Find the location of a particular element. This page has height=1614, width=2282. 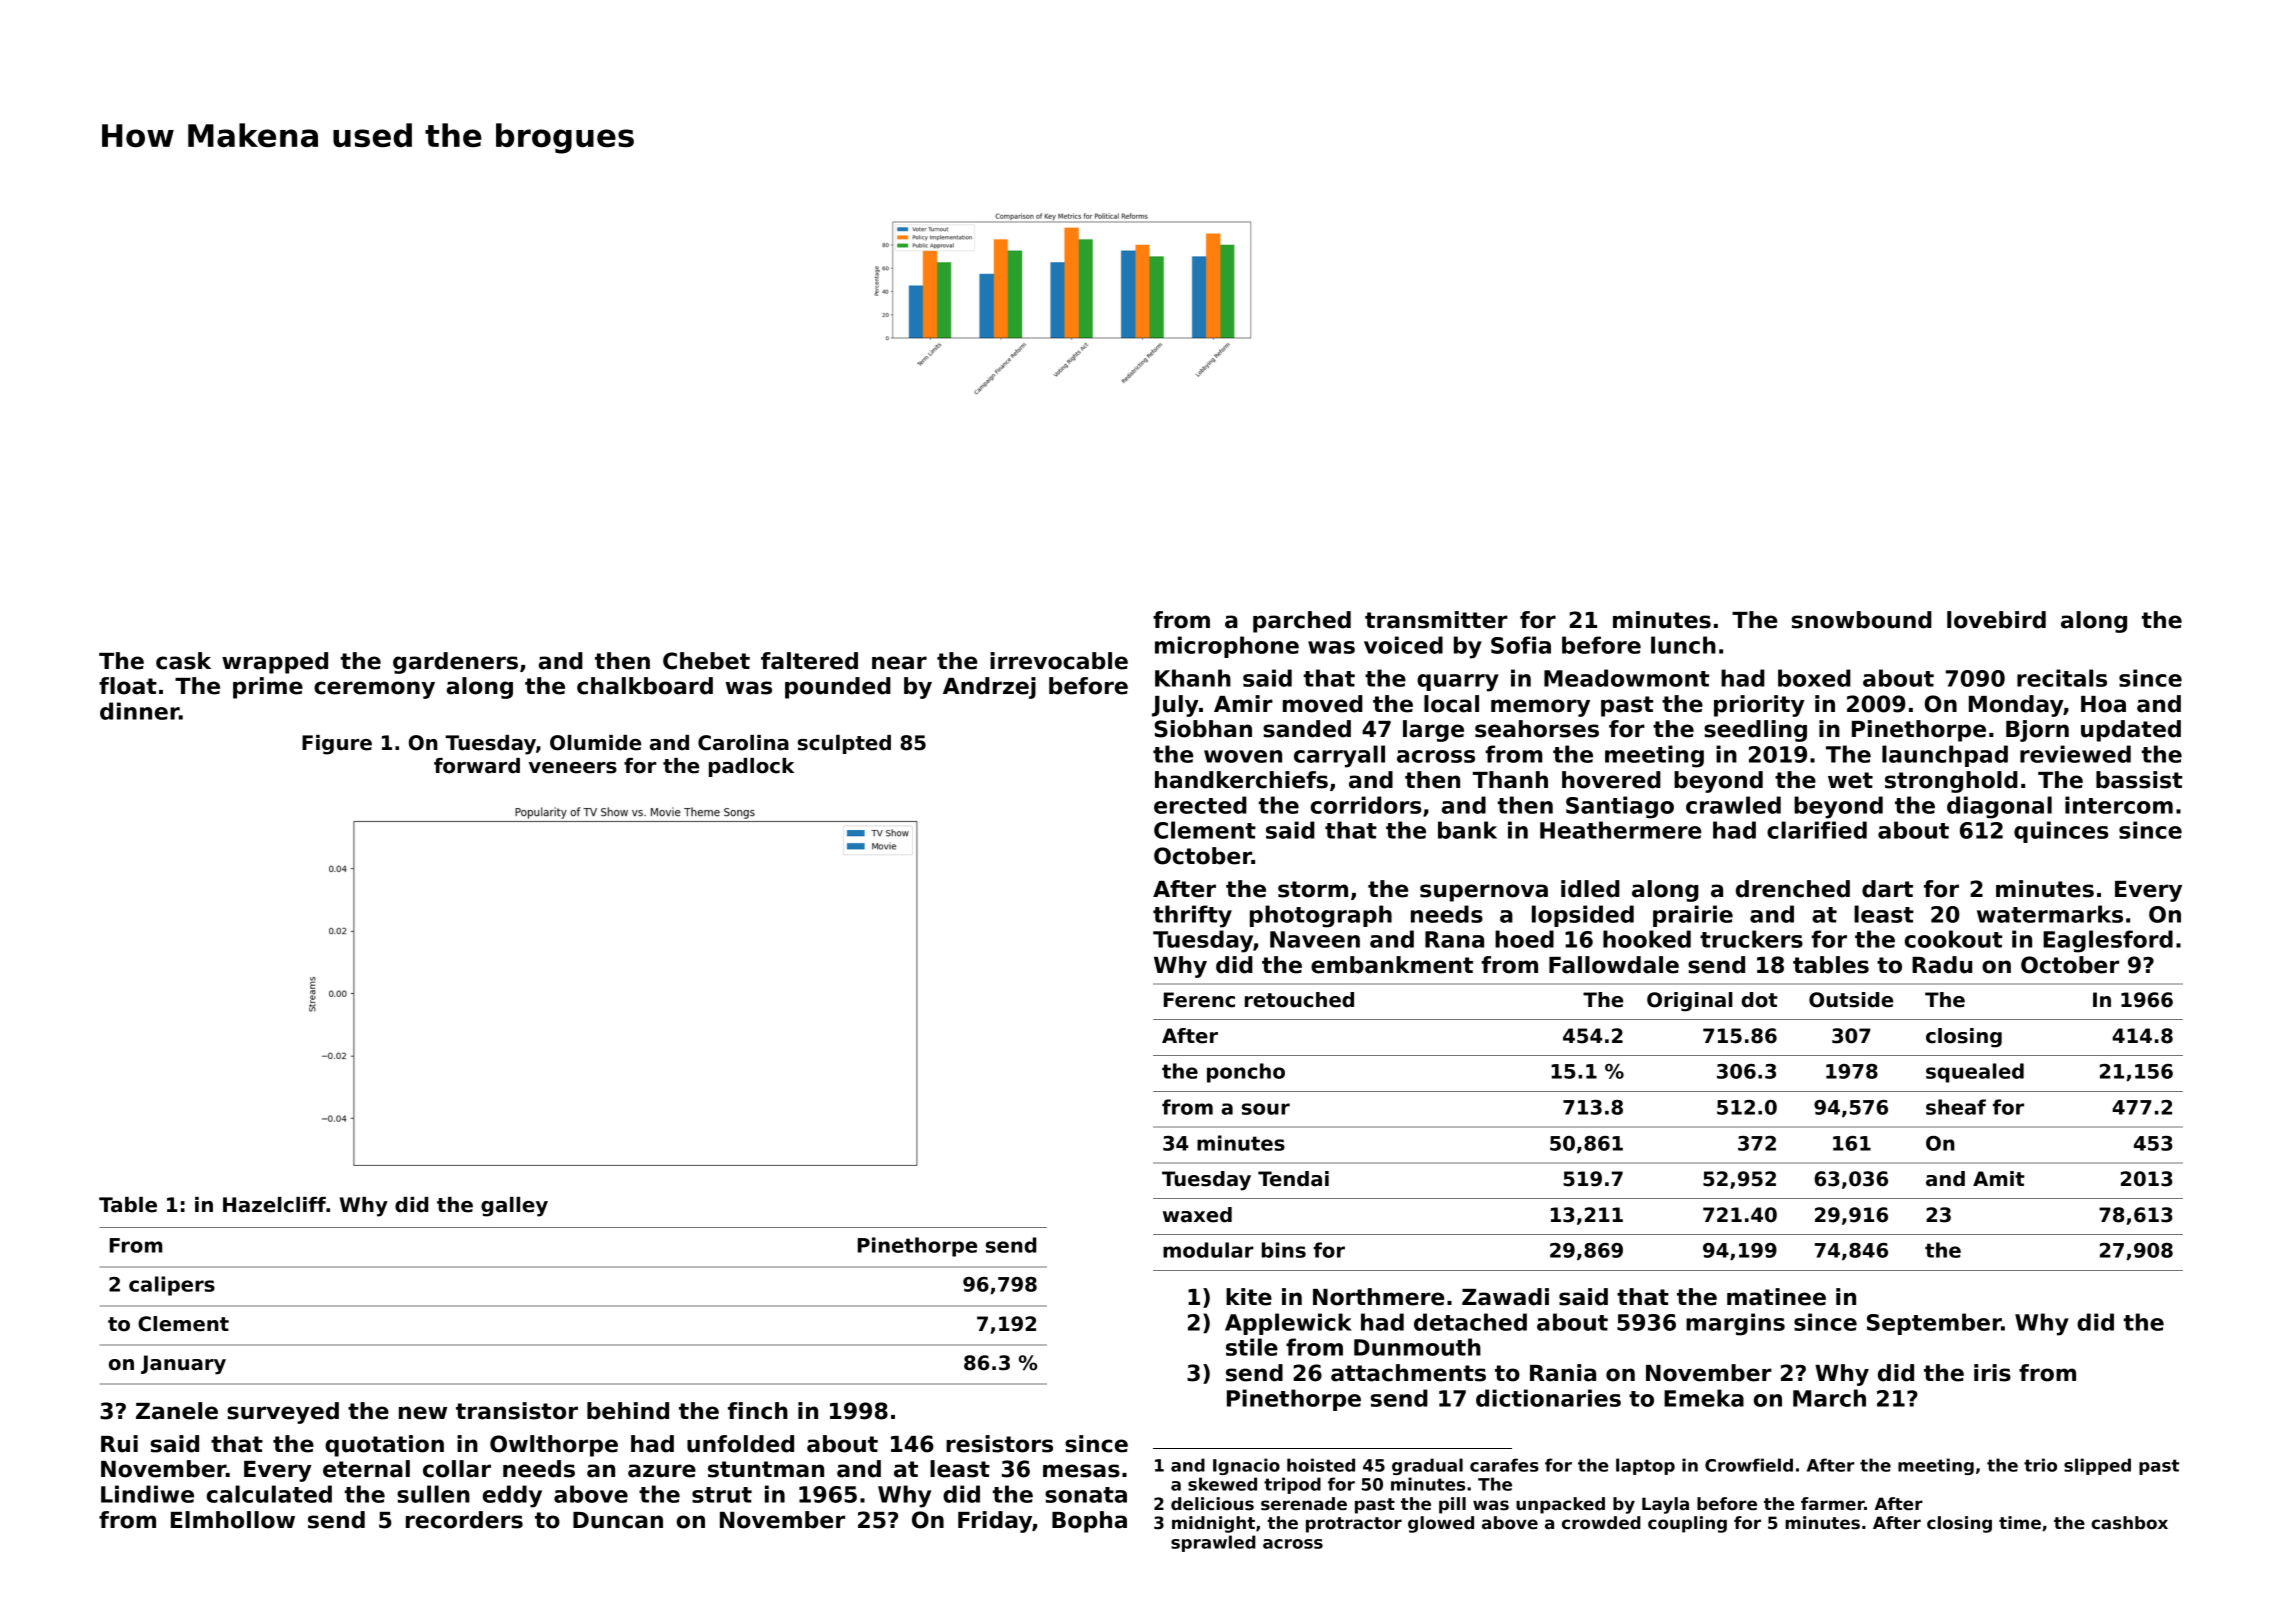

transistor is located at coordinates (517, 1411).
